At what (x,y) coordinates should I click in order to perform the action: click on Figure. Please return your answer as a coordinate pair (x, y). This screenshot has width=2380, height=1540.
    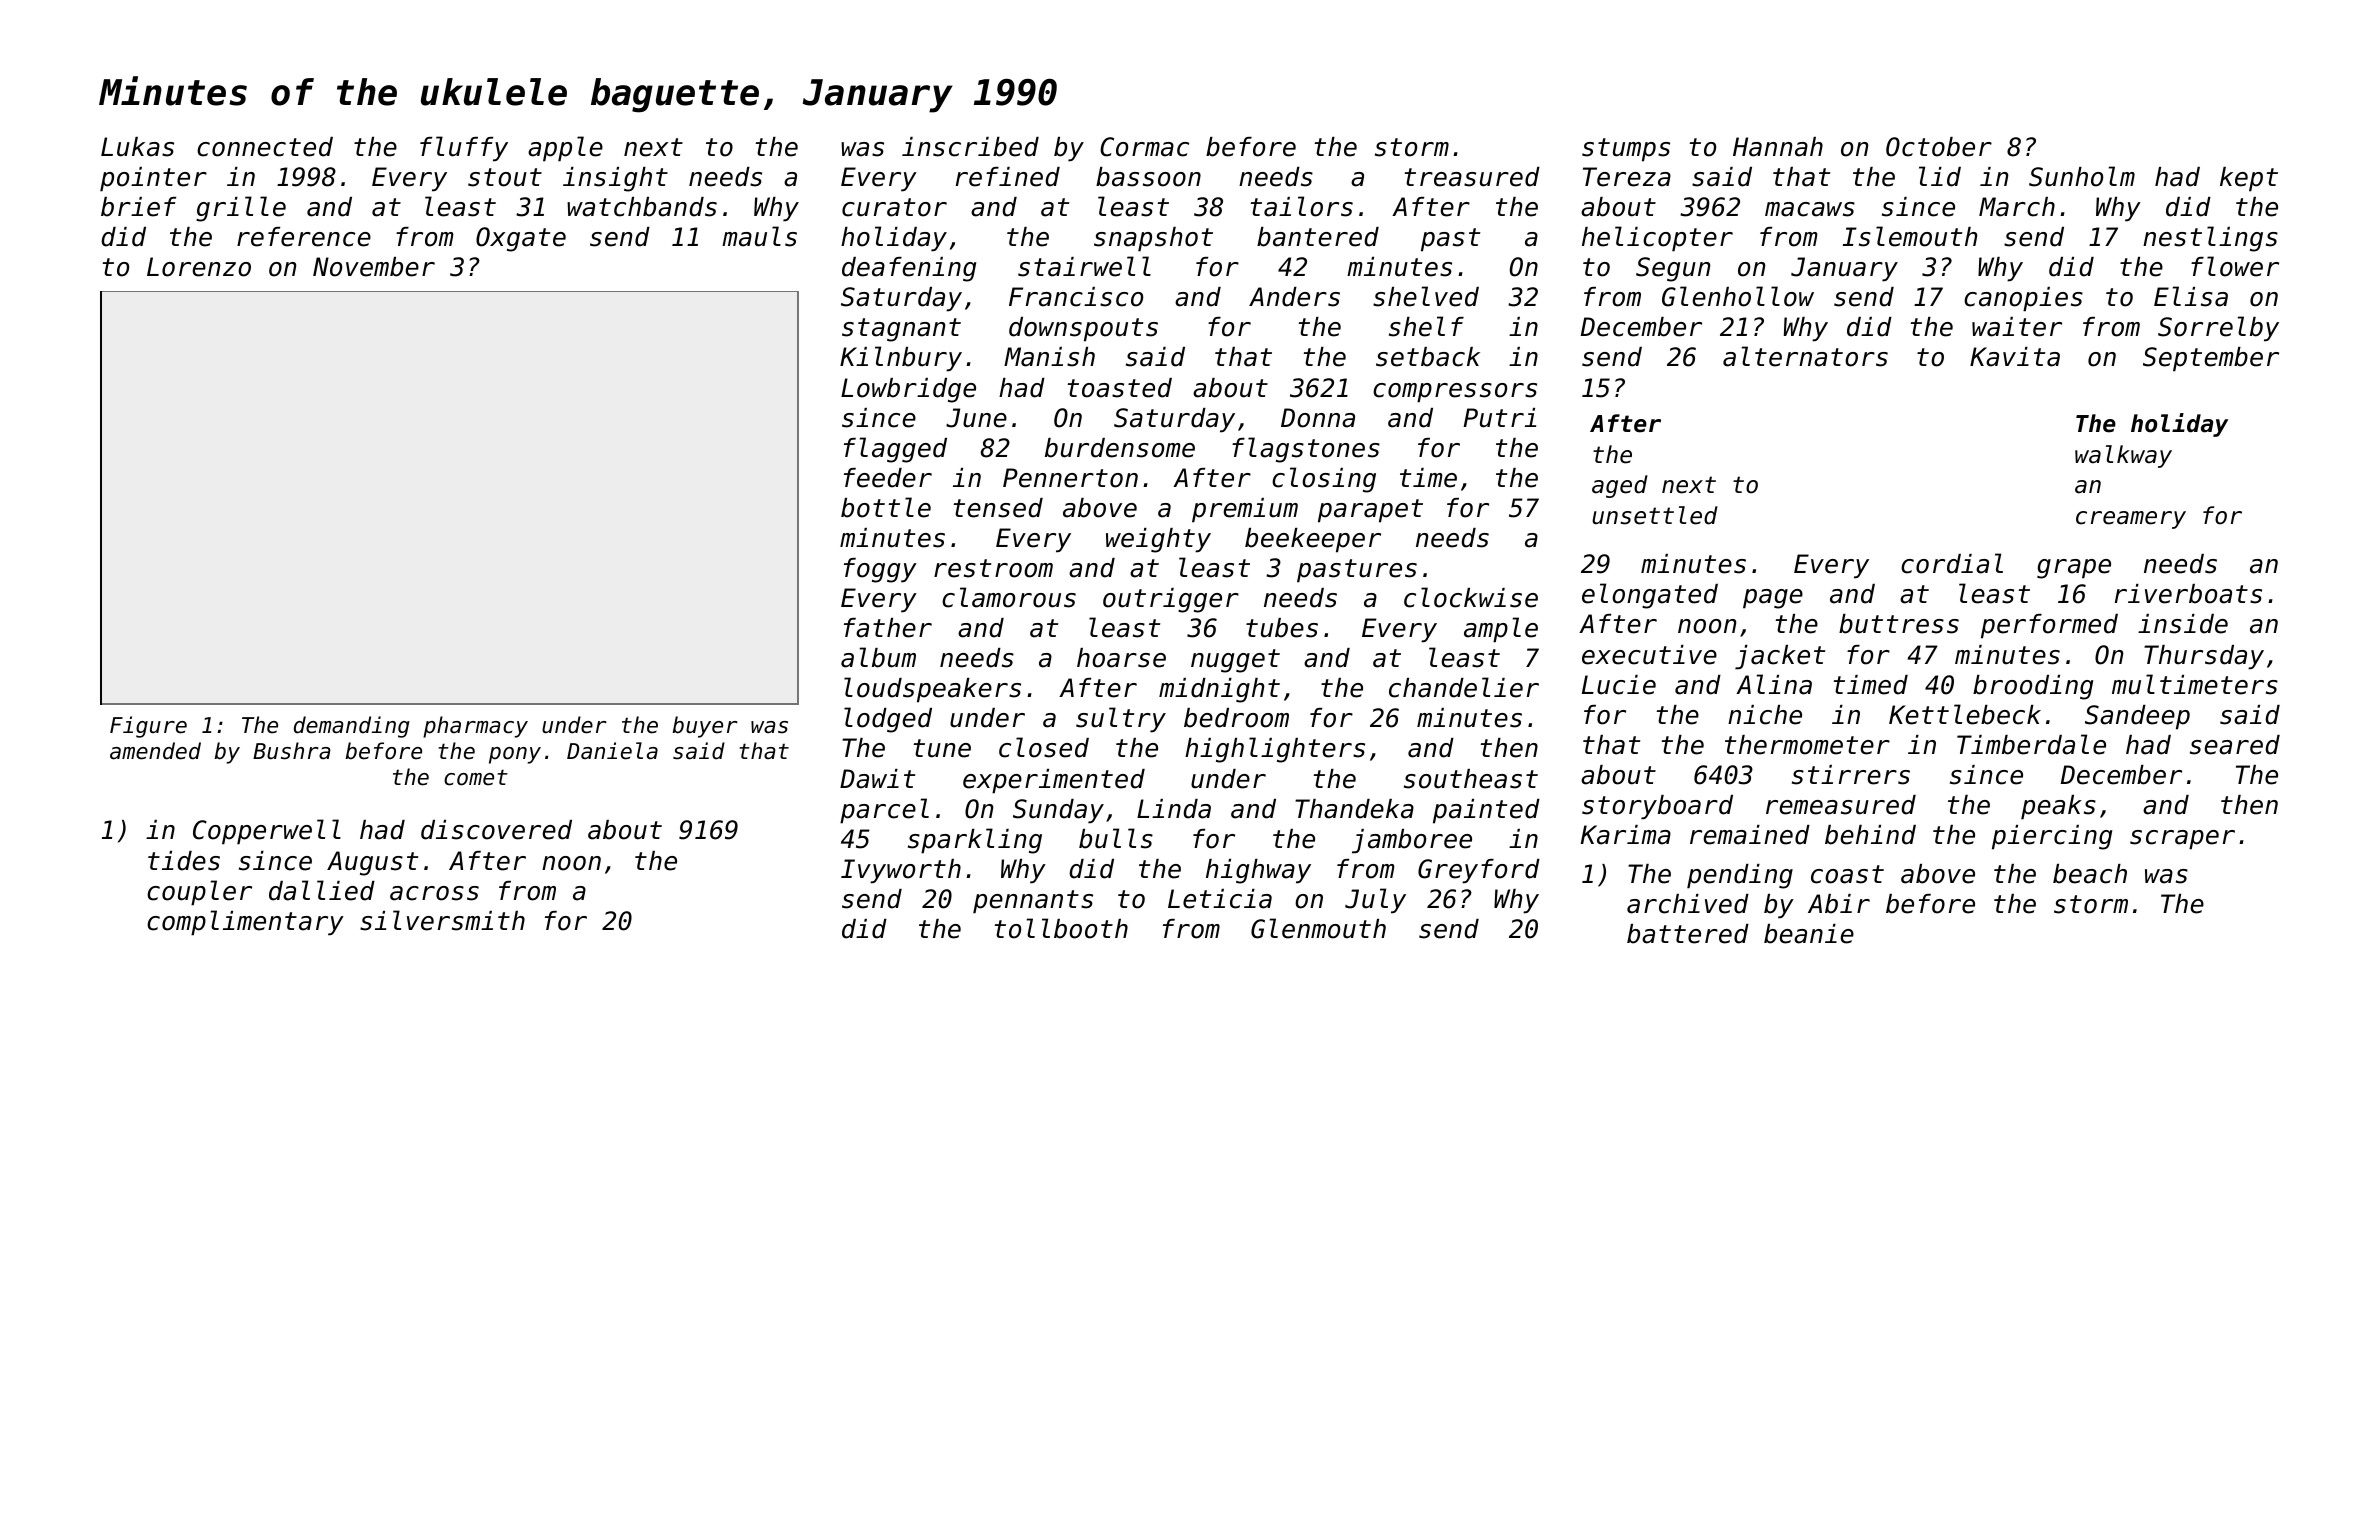
    Looking at the image, I should click on (148, 727).
